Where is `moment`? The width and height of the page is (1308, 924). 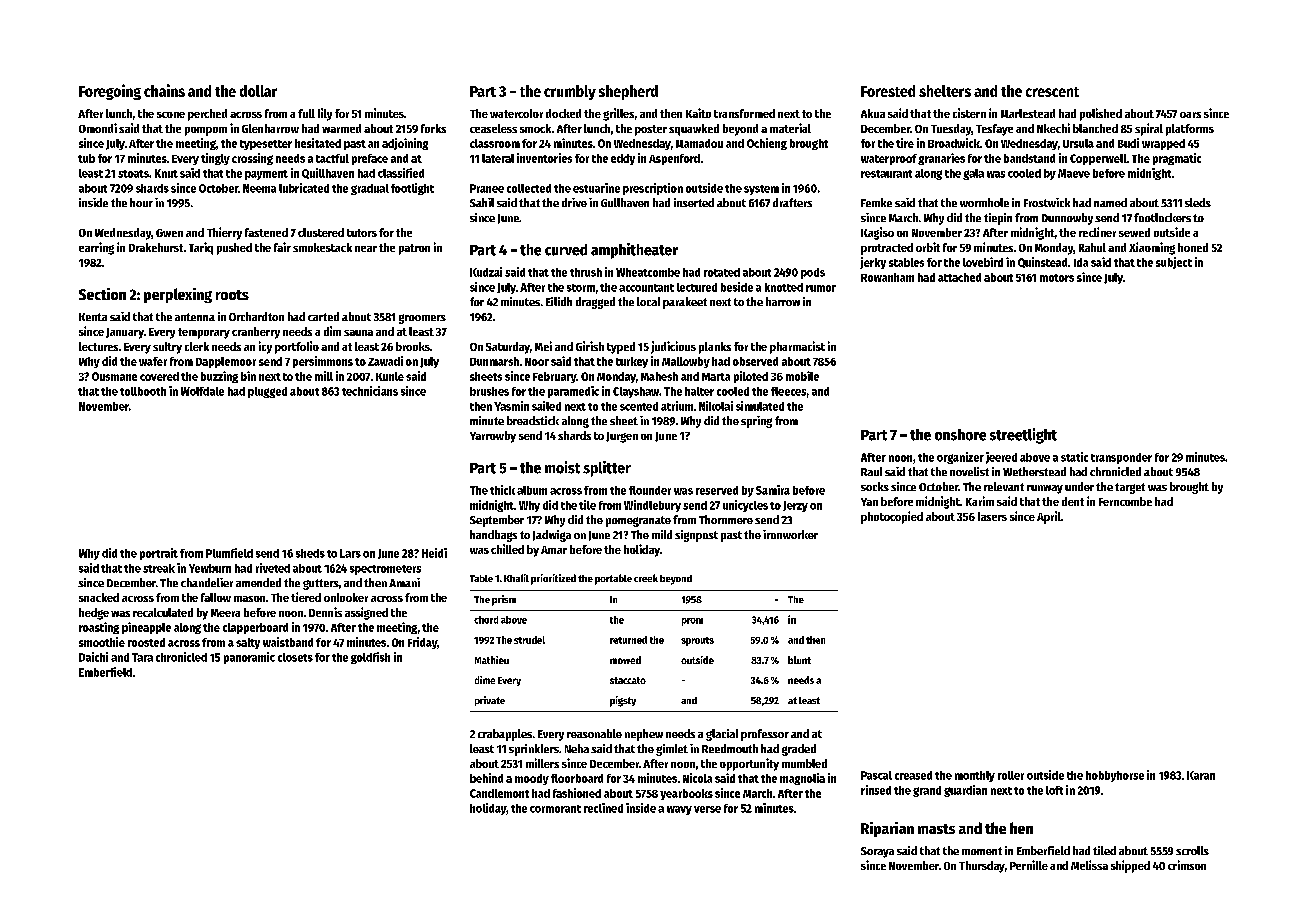
moment is located at coordinates (982, 851).
